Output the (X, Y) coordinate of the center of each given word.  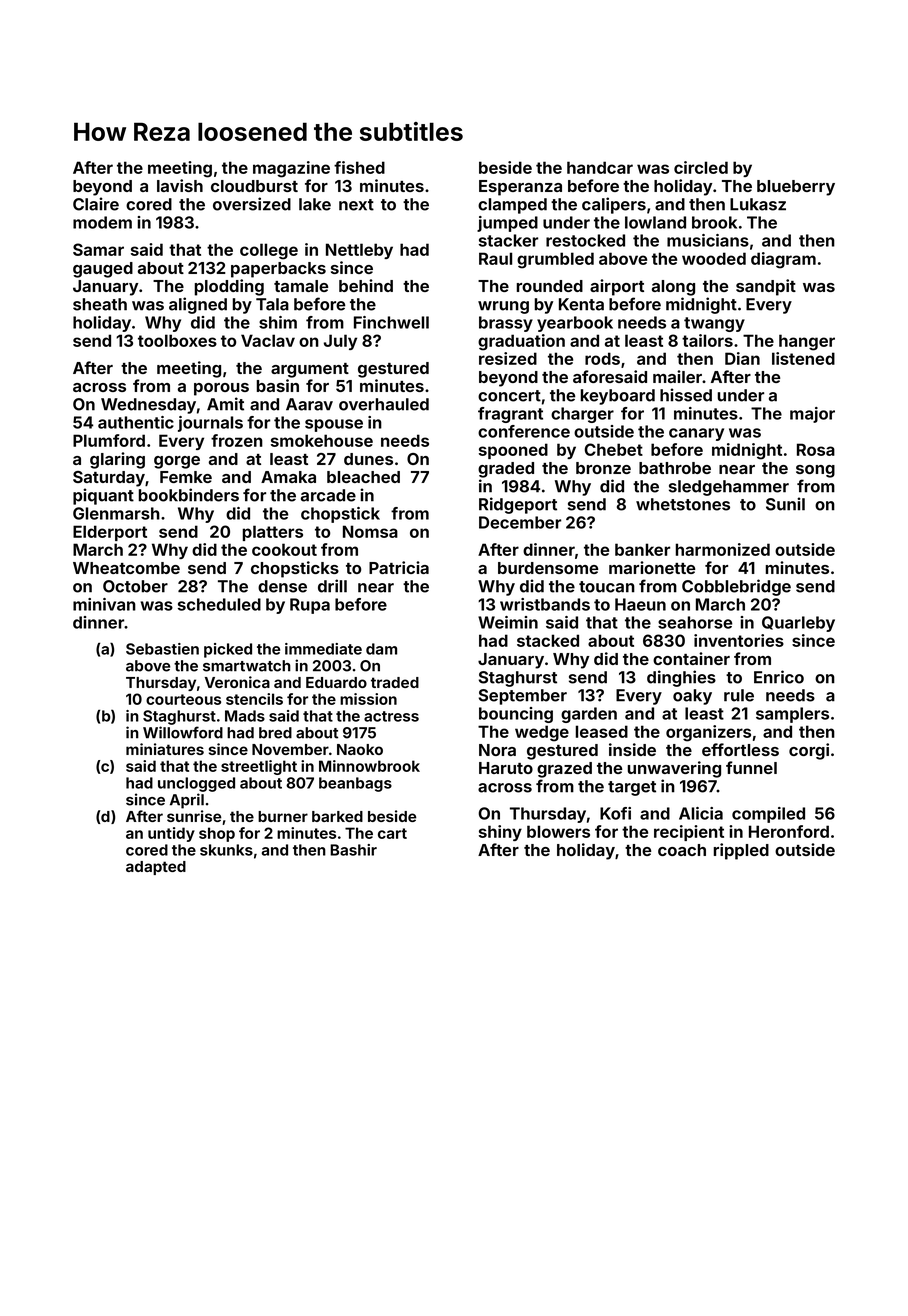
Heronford (789, 831)
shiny (500, 833)
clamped (512, 206)
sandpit (766, 287)
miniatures (165, 749)
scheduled (219, 604)
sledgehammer (729, 488)
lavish (180, 185)
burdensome (548, 568)
